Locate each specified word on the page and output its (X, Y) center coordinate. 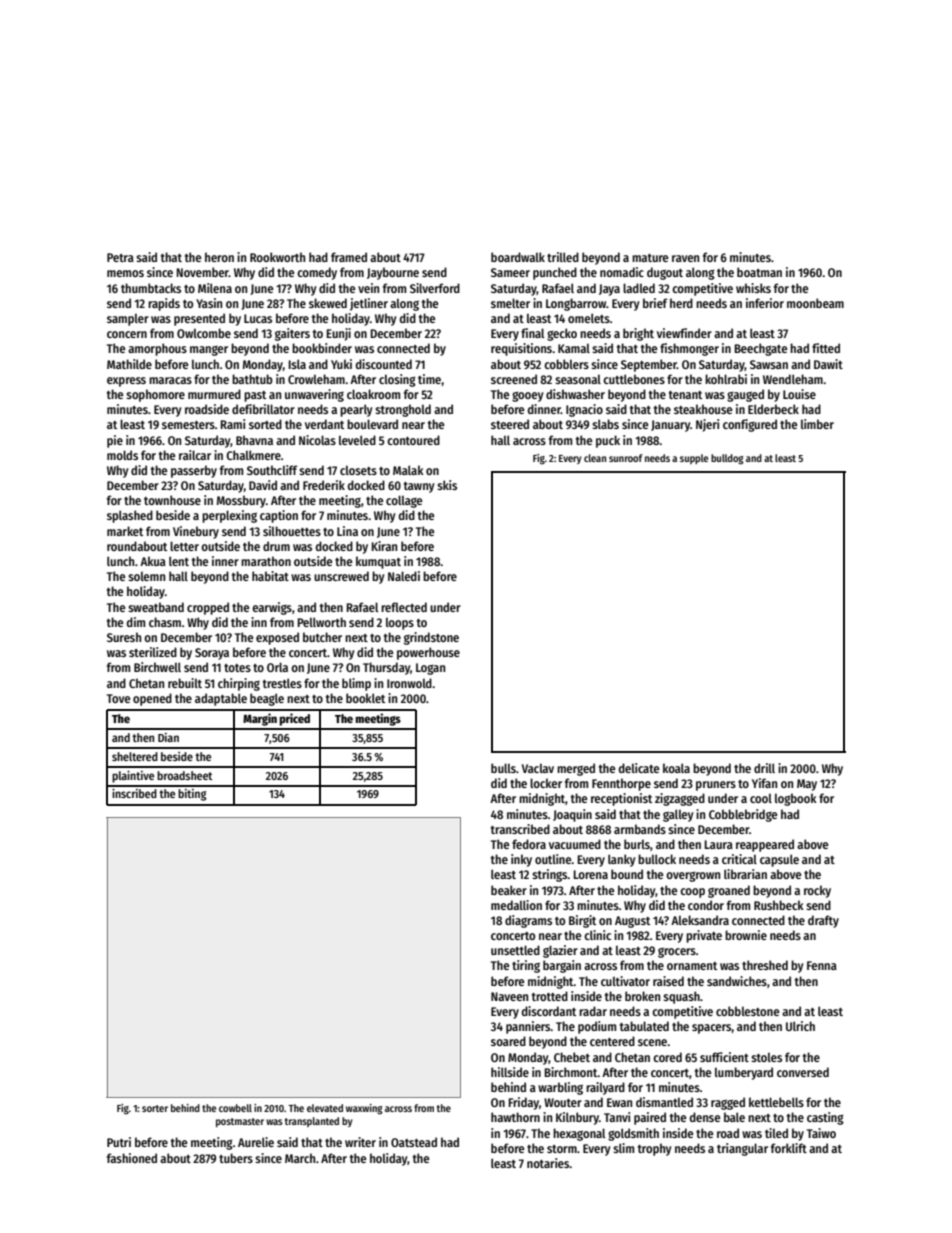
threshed (765, 965)
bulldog (727, 459)
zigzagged (680, 799)
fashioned (132, 1158)
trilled (563, 257)
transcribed (520, 829)
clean (595, 458)
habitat (270, 576)
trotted (550, 996)
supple (694, 459)
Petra (120, 257)
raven (685, 258)
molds (122, 455)
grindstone (431, 638)
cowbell (235, 1108)
